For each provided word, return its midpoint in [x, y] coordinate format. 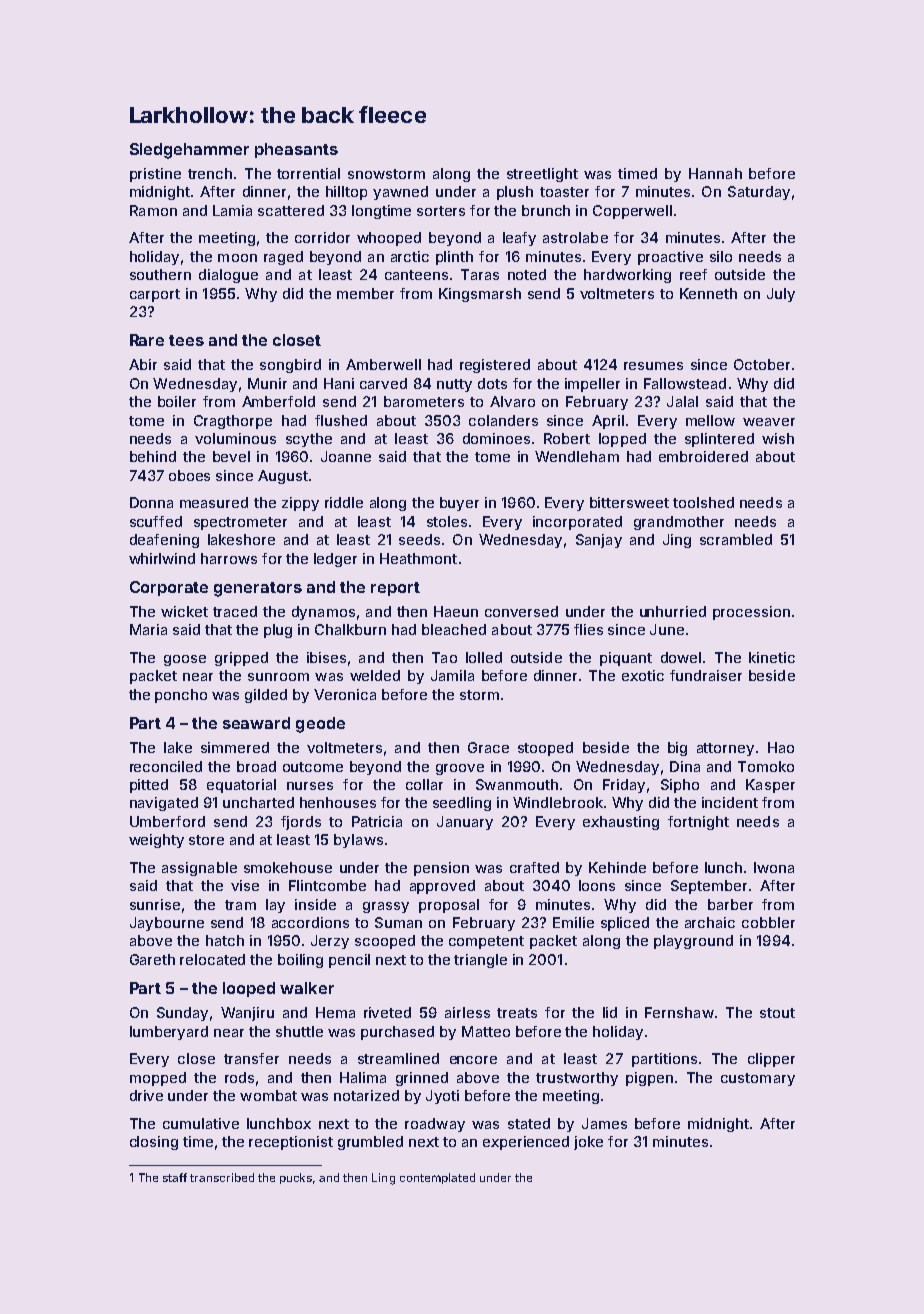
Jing [677, 541]
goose [185, 660]
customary [758, 1079]
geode [320, 725]
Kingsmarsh [480, 295]
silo [721, 256]
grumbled [370, 1143]
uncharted [258, 802]
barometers [424, 401]
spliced [625, 924]
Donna [151, 502]
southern [160, 274]
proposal [449, 906]
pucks [296, 1178]
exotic [643, 675]
